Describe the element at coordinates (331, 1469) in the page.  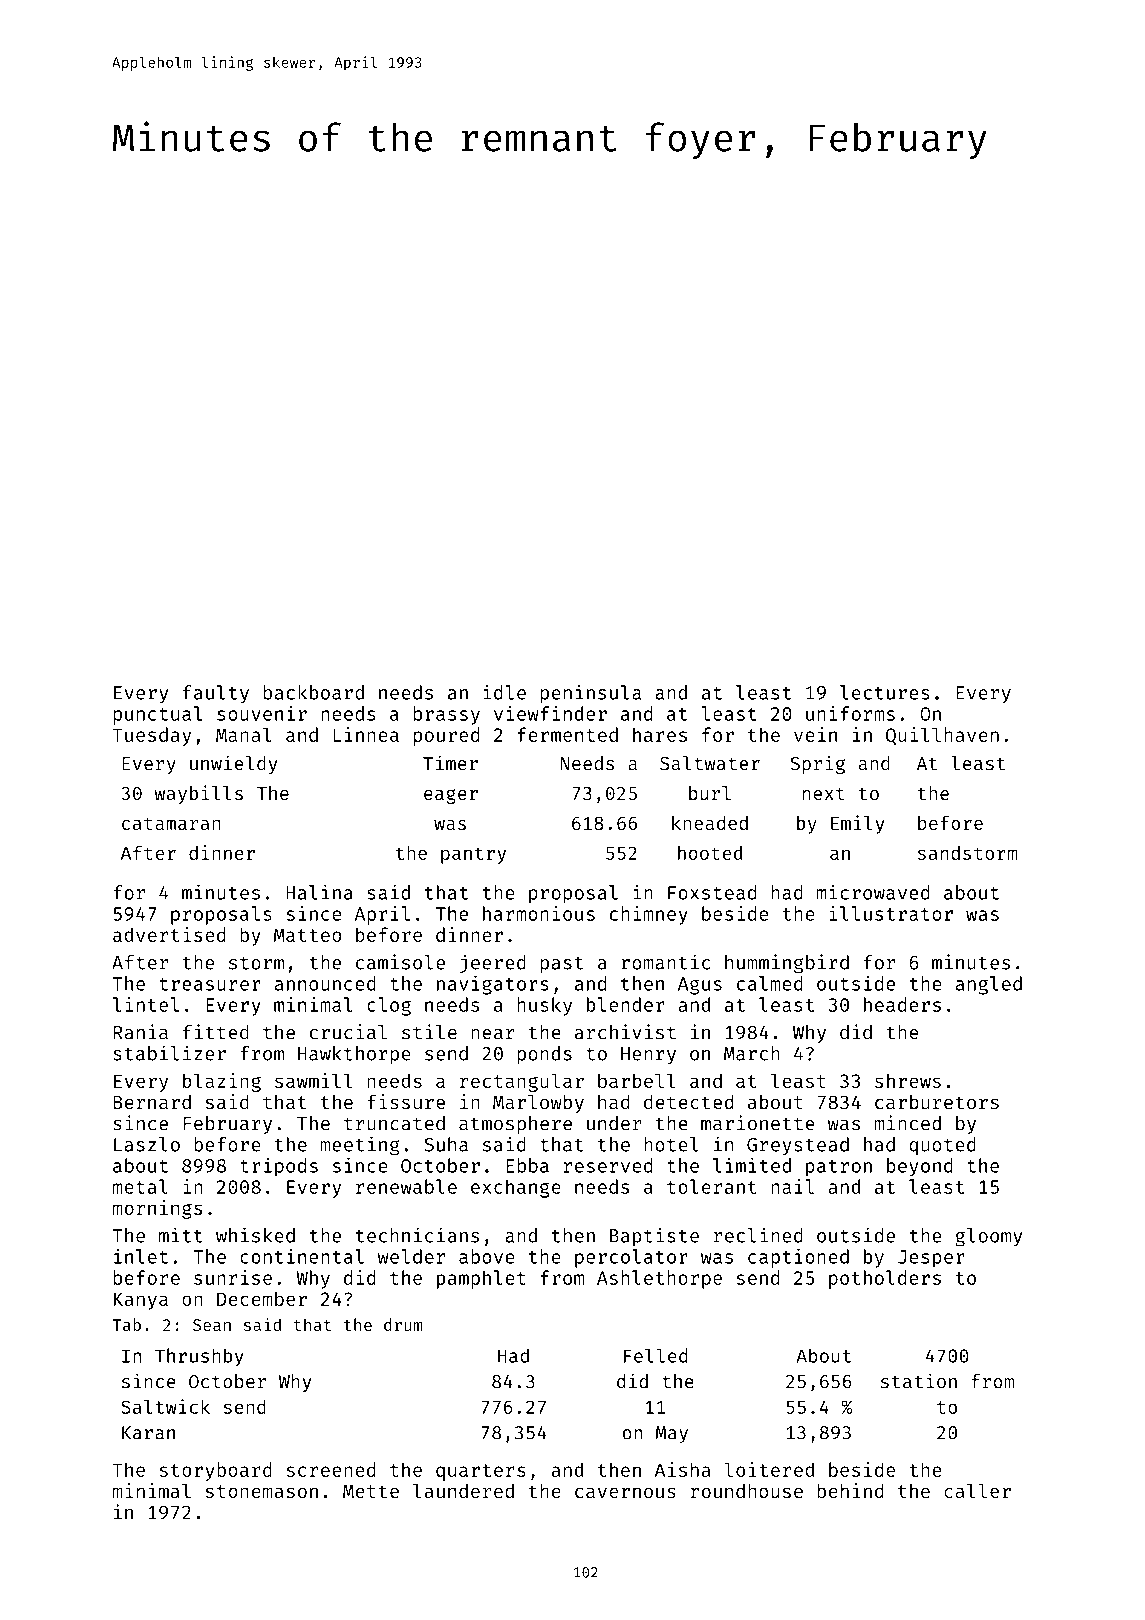
I see `screened` at that location.
